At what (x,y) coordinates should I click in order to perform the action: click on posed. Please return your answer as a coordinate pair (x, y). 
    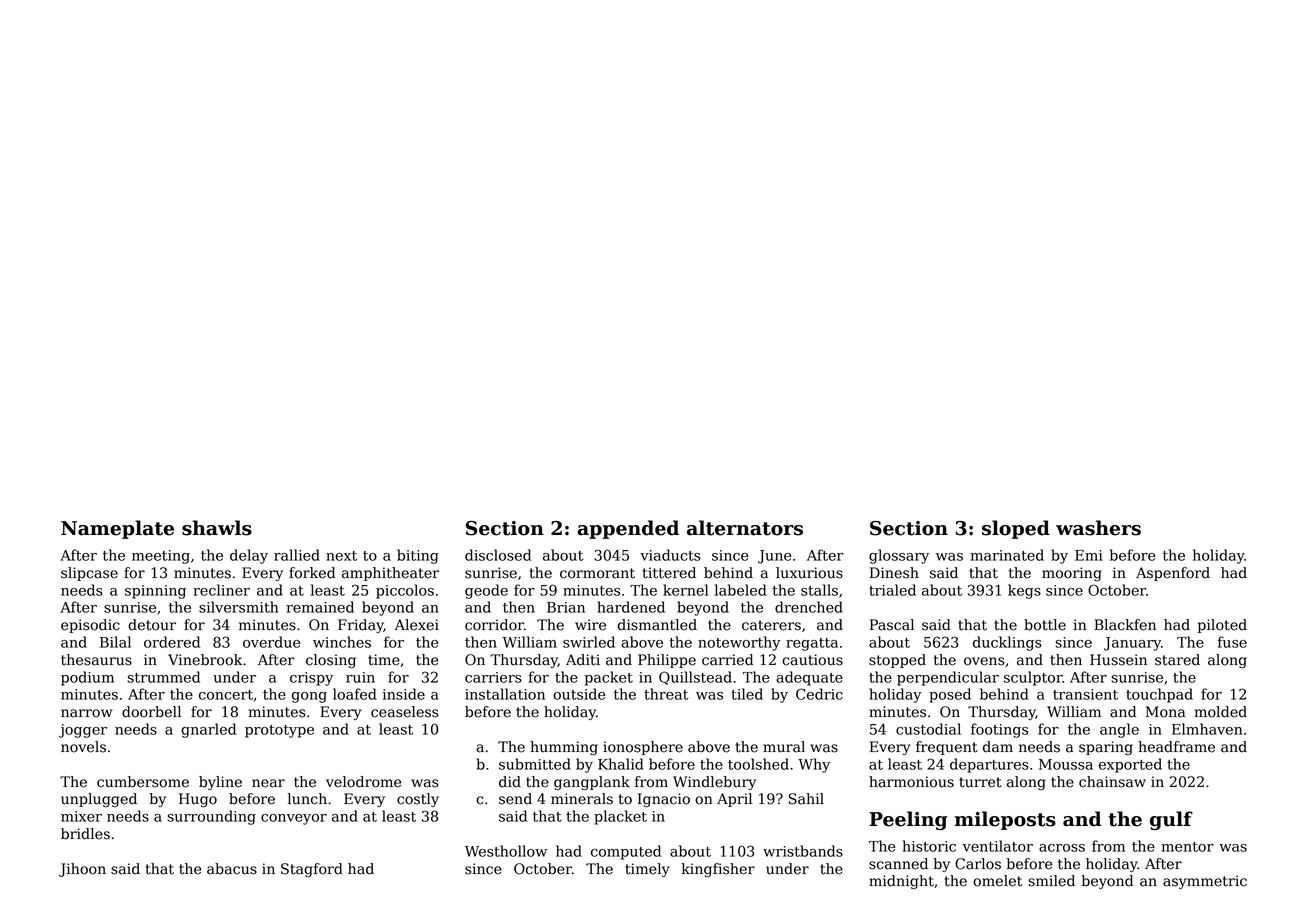
    Looking at the image, I should click on (950, 695).
